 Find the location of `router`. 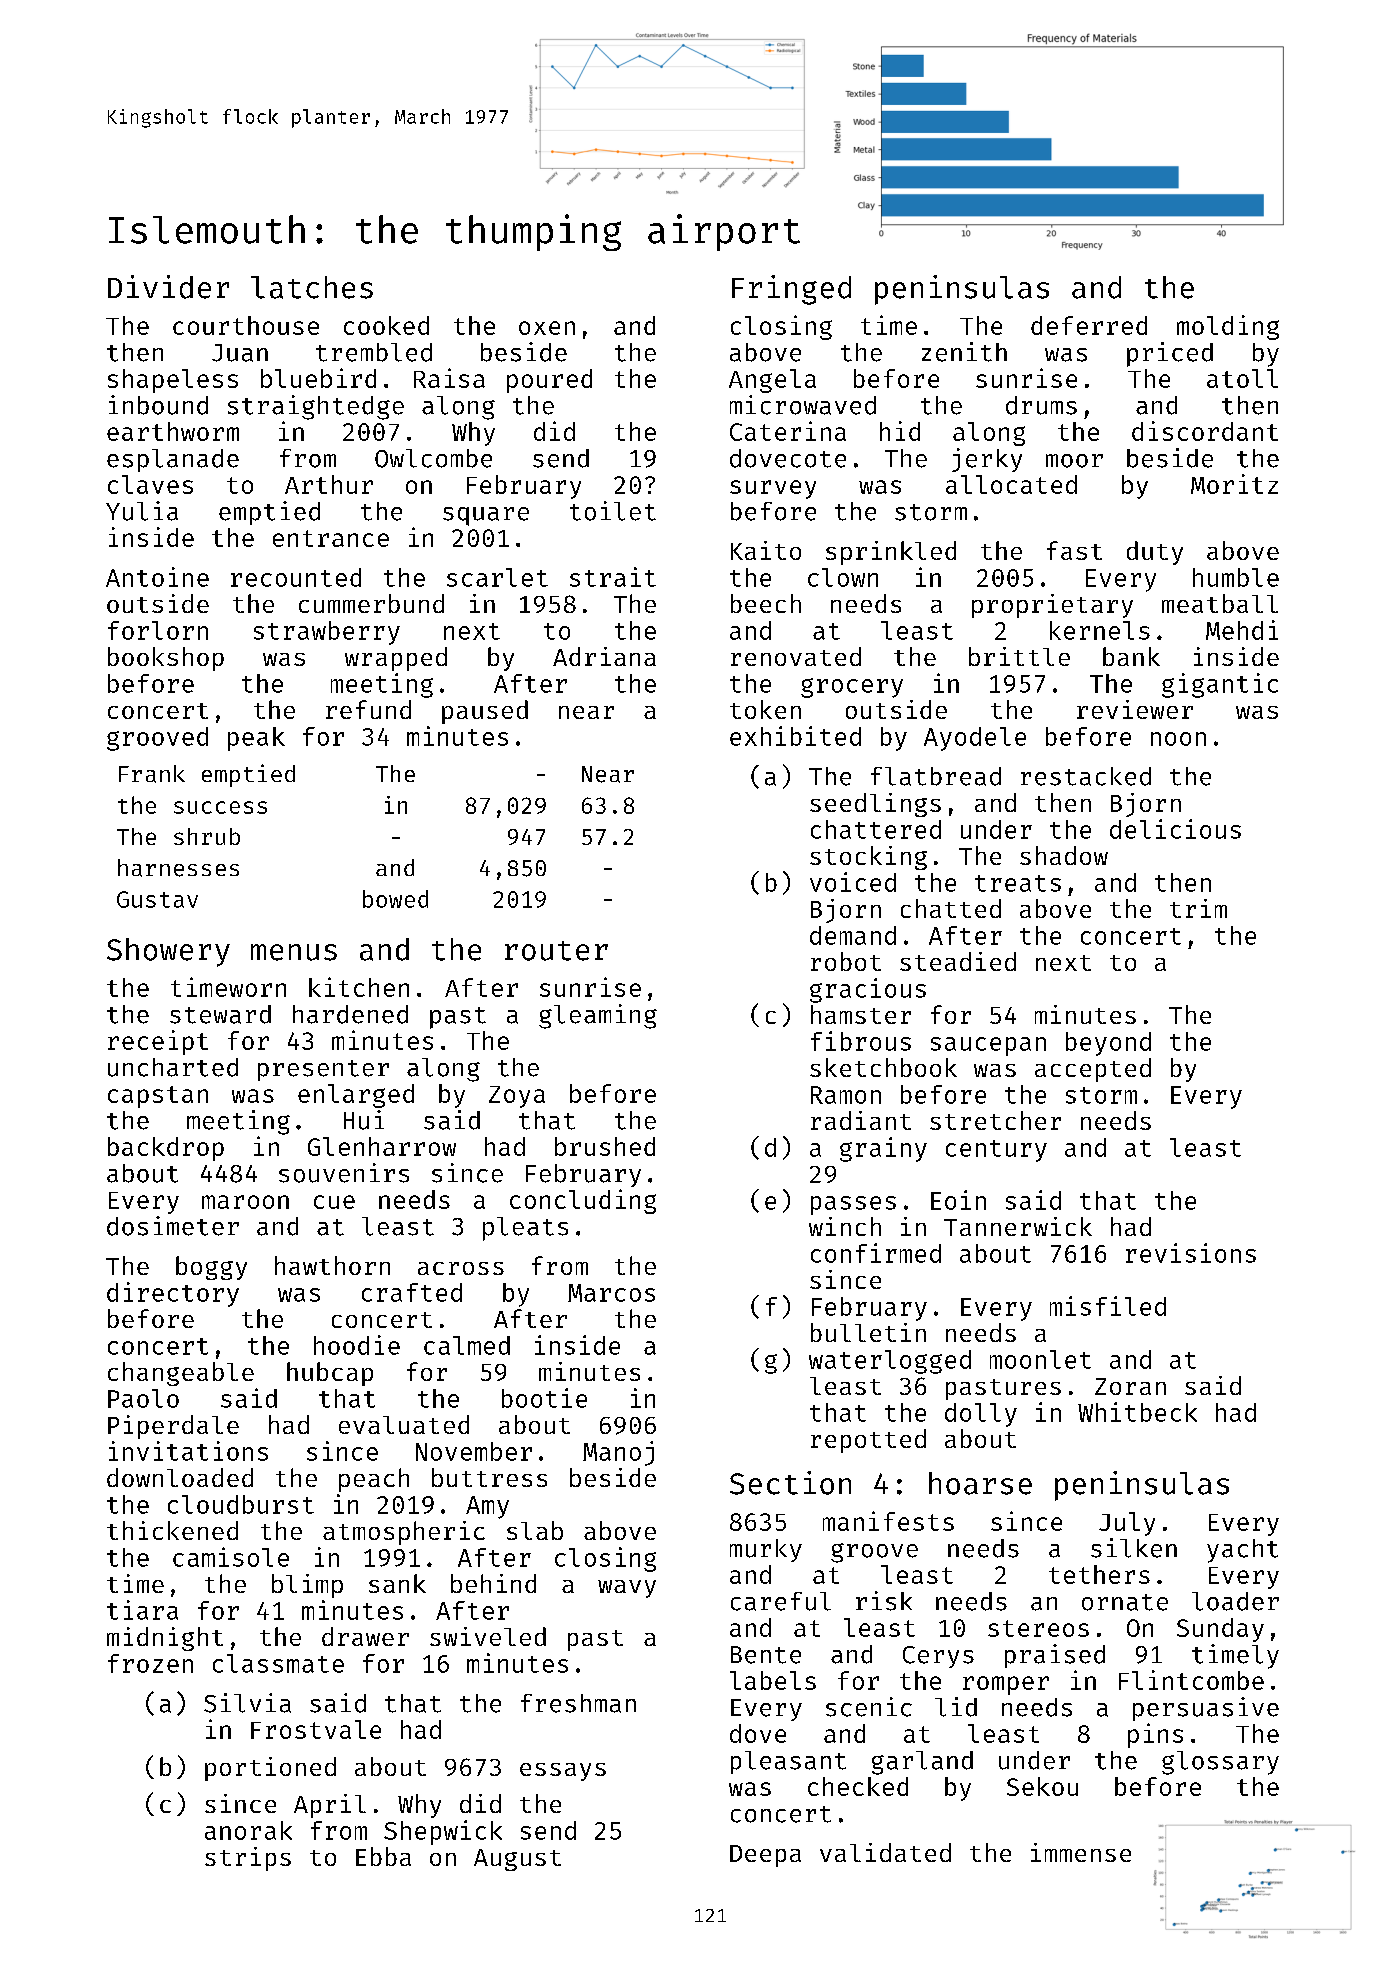

router is located at coordinates (556, 951).
